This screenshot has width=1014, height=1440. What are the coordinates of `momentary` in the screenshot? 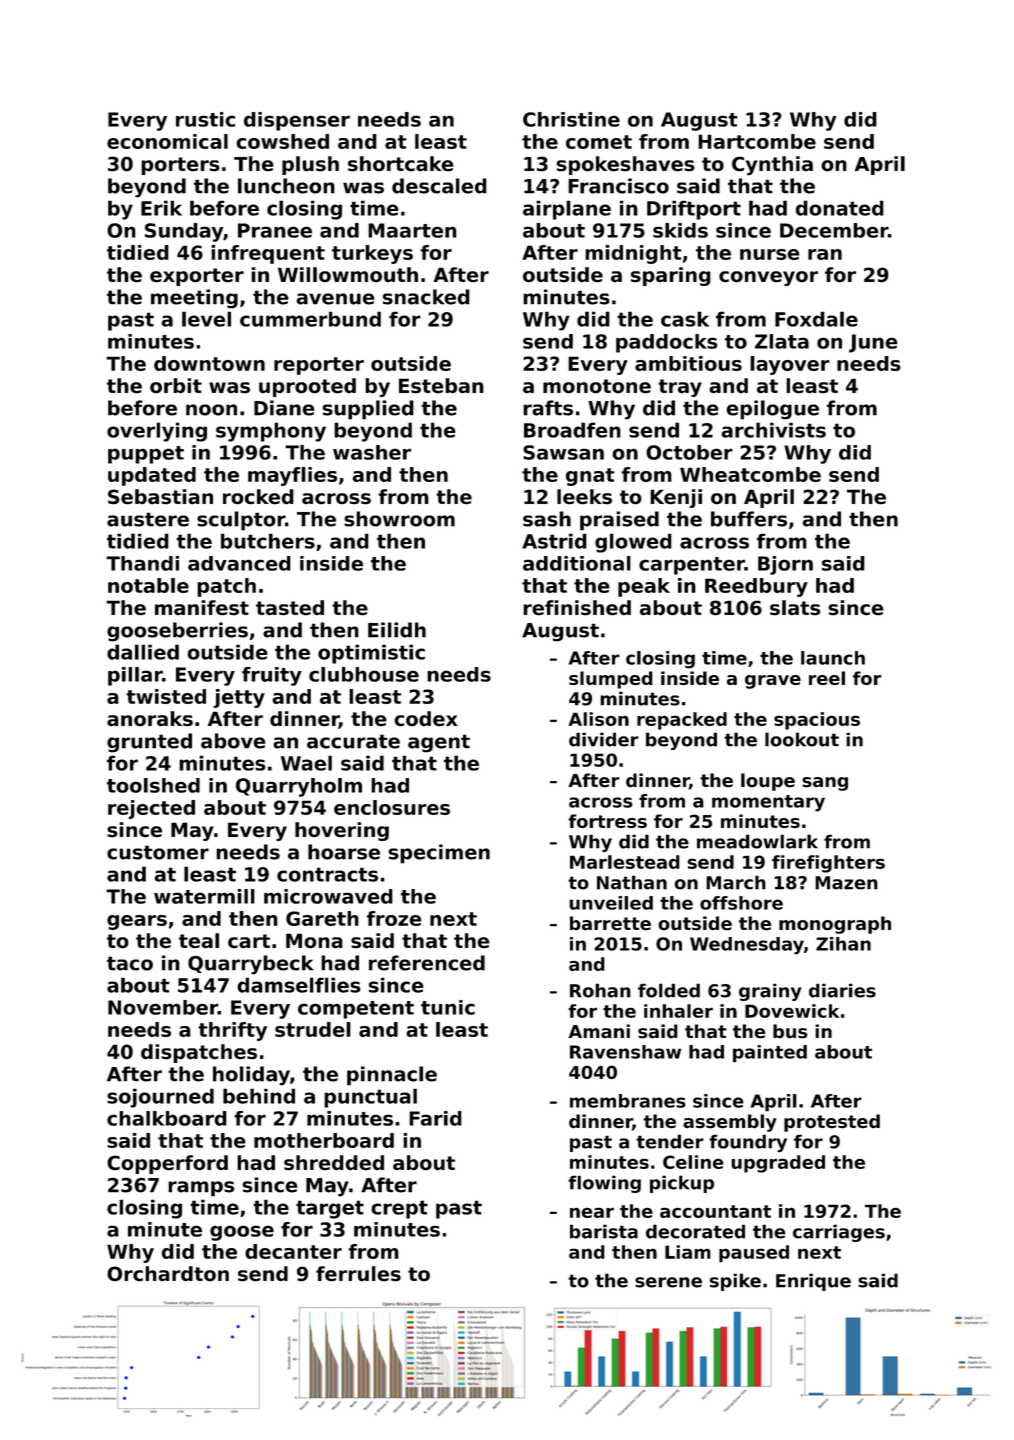 It's located at (768, 803).
